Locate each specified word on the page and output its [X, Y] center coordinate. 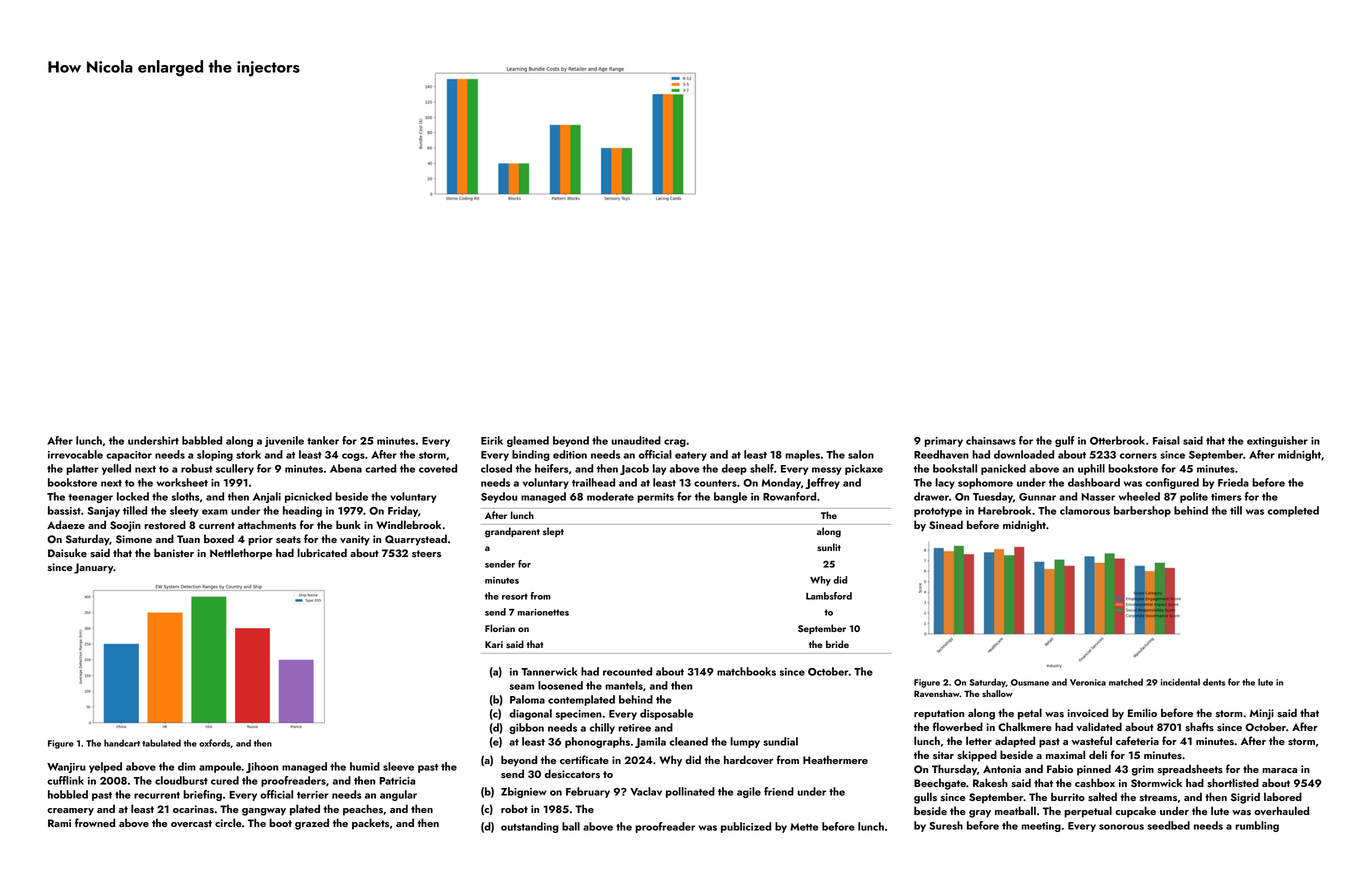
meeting [1041, 827]
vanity [355, 540]
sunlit [829, 547]
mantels [624, 685]
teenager [90, 498]
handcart [122, 743]
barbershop [1142, 511]
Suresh [946, 825]
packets [370, 824]
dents [1214, 682]
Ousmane [1030, 682]
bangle [730, 497]
